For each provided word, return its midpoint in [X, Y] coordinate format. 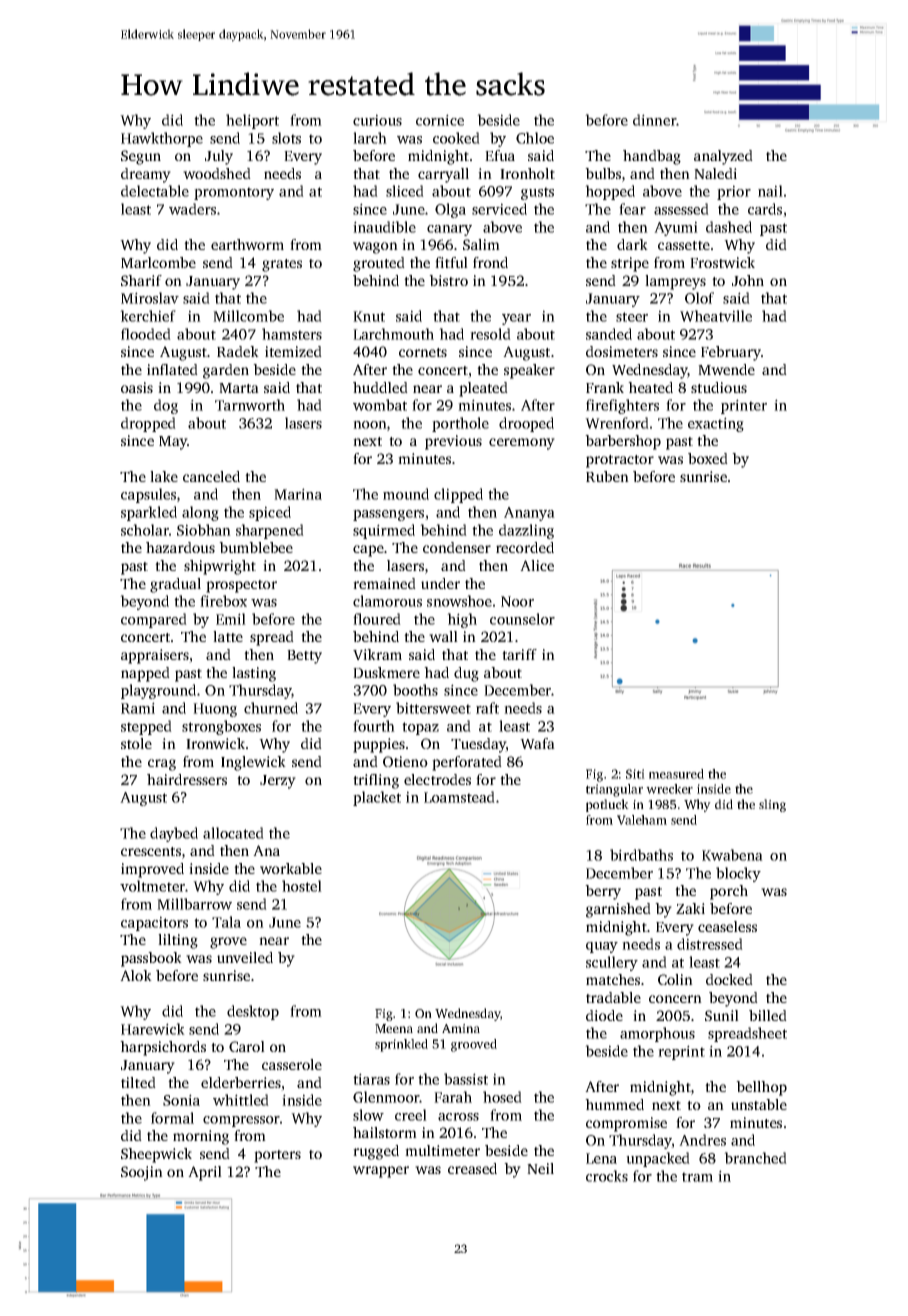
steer [632, 317]
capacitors [154, 923]
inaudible [384, 227]
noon [370, 425]
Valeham [642, 820]
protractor [620, 461]
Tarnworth [250, 405]
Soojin [142, 1173]
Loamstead [459, 797]
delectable [155, 191]
